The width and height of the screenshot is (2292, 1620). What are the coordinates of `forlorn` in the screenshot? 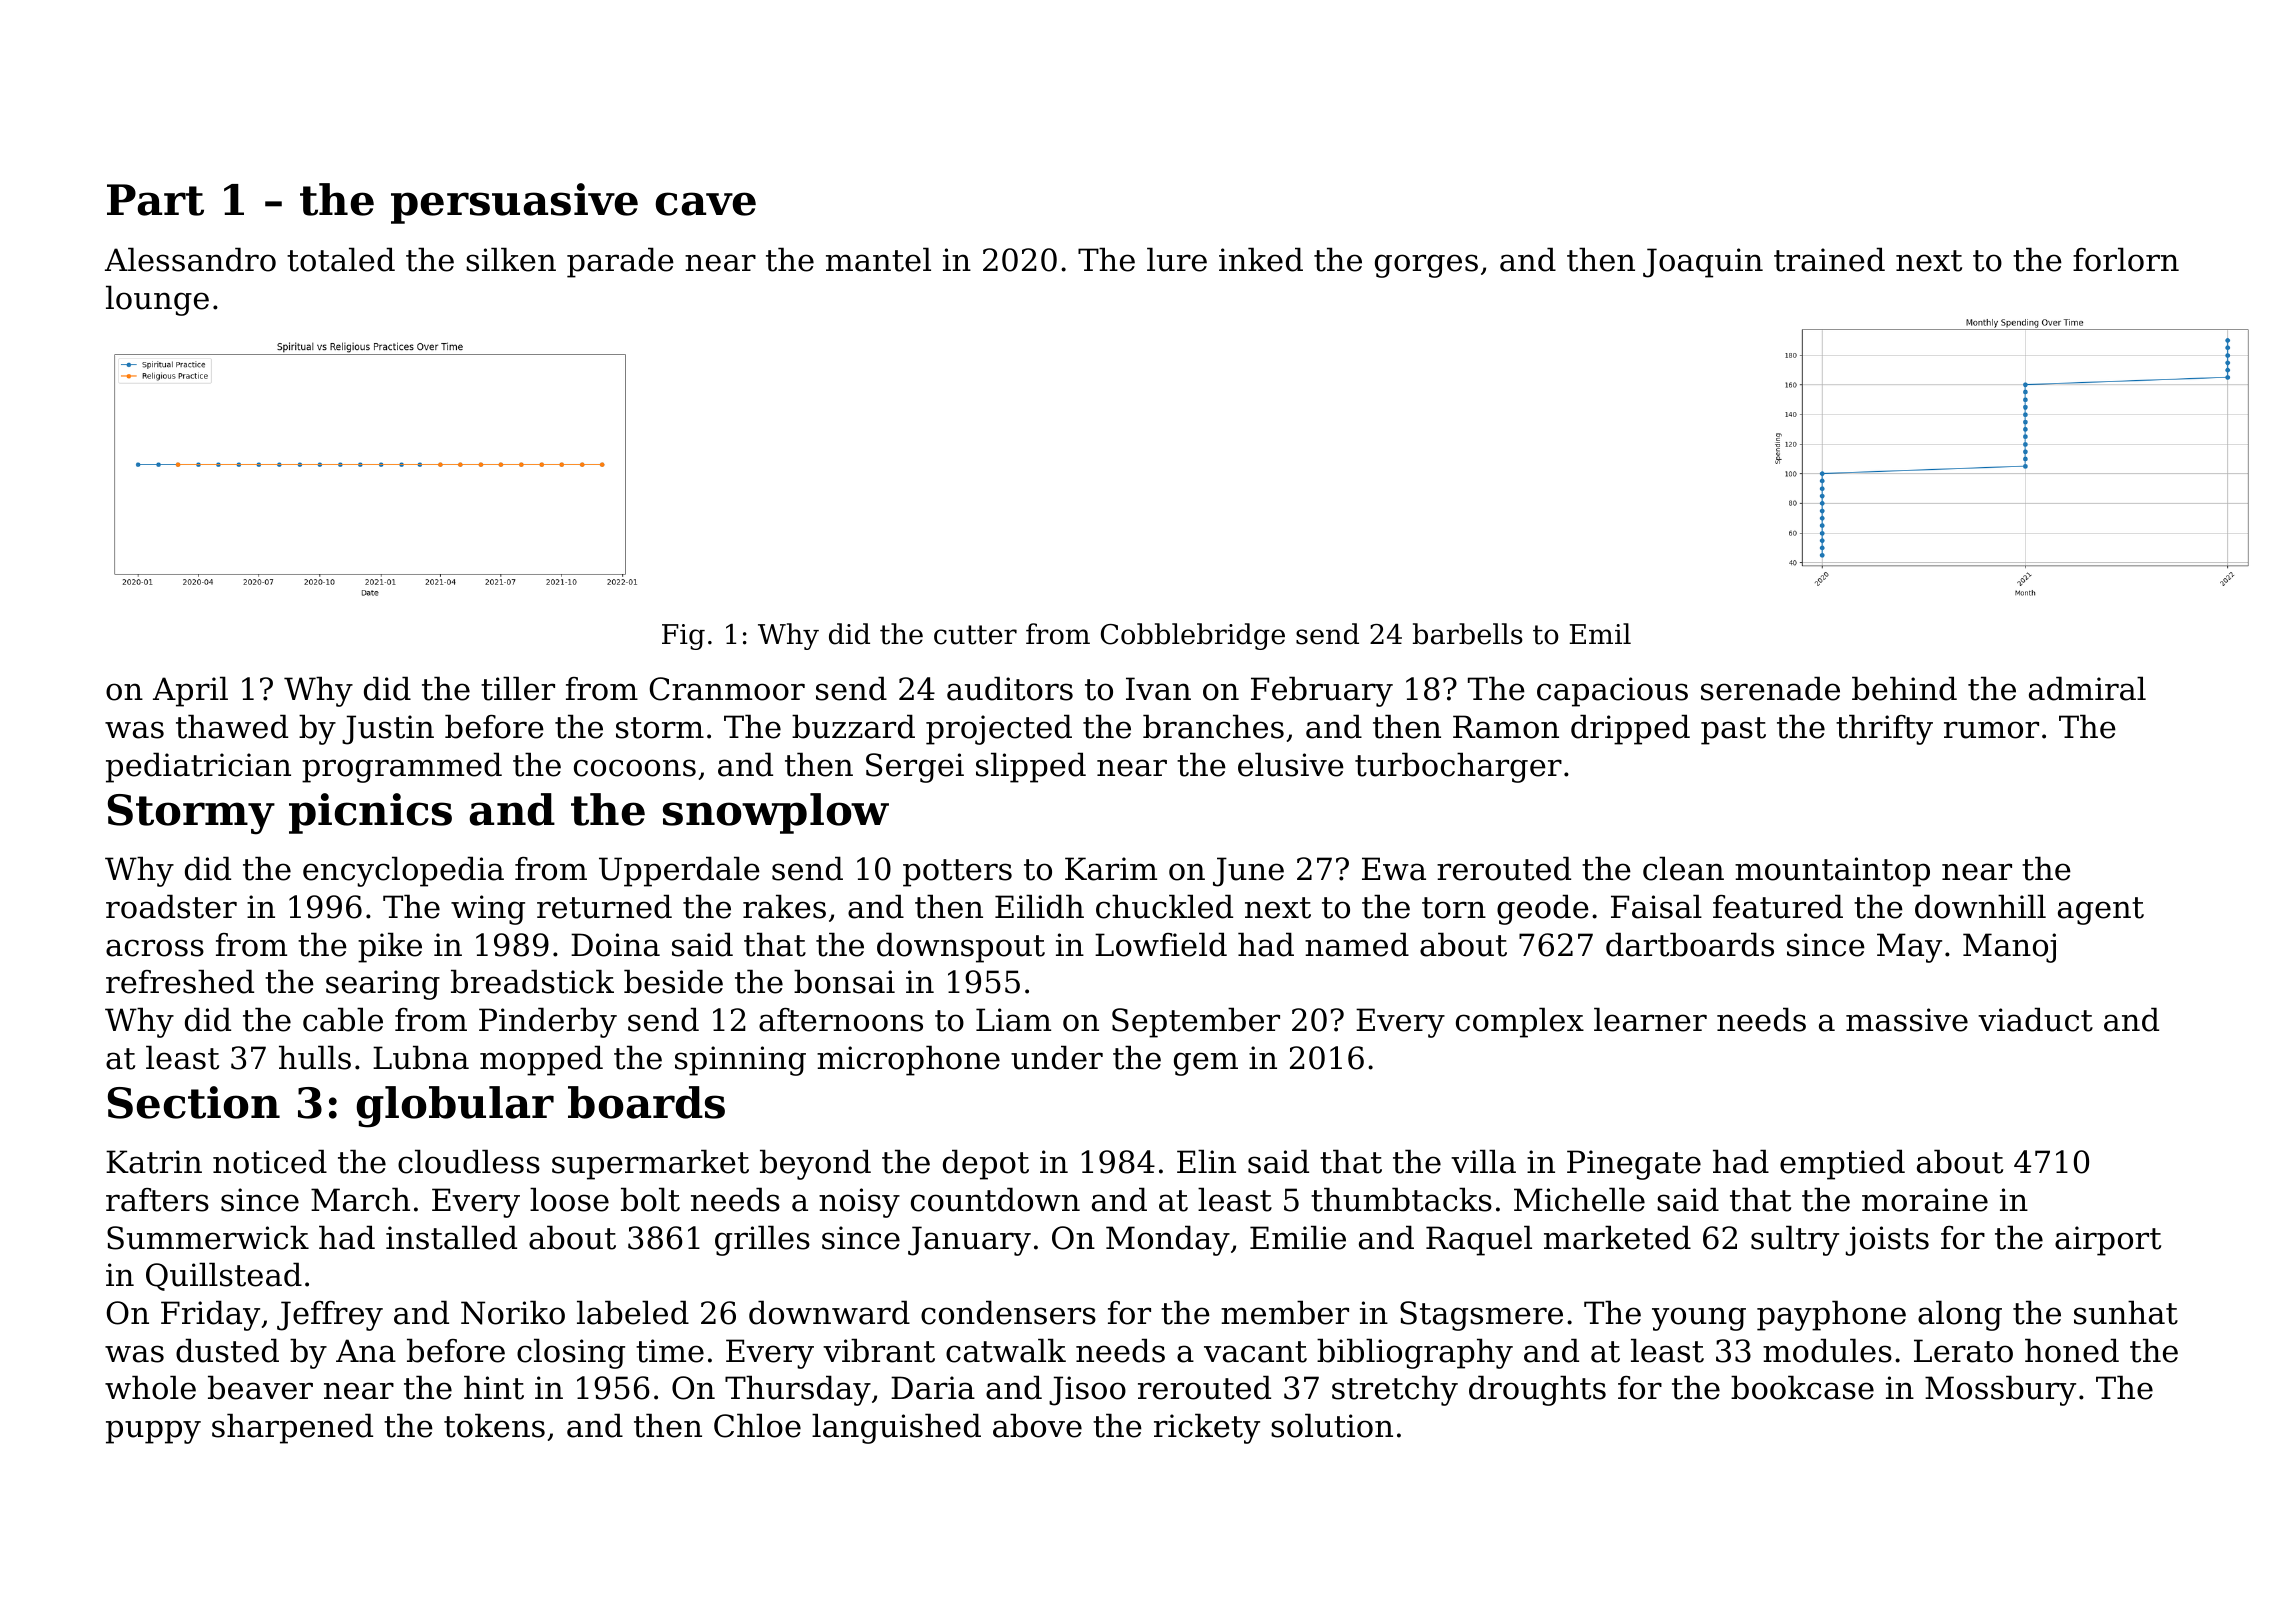 It's located at (2126, 259).
